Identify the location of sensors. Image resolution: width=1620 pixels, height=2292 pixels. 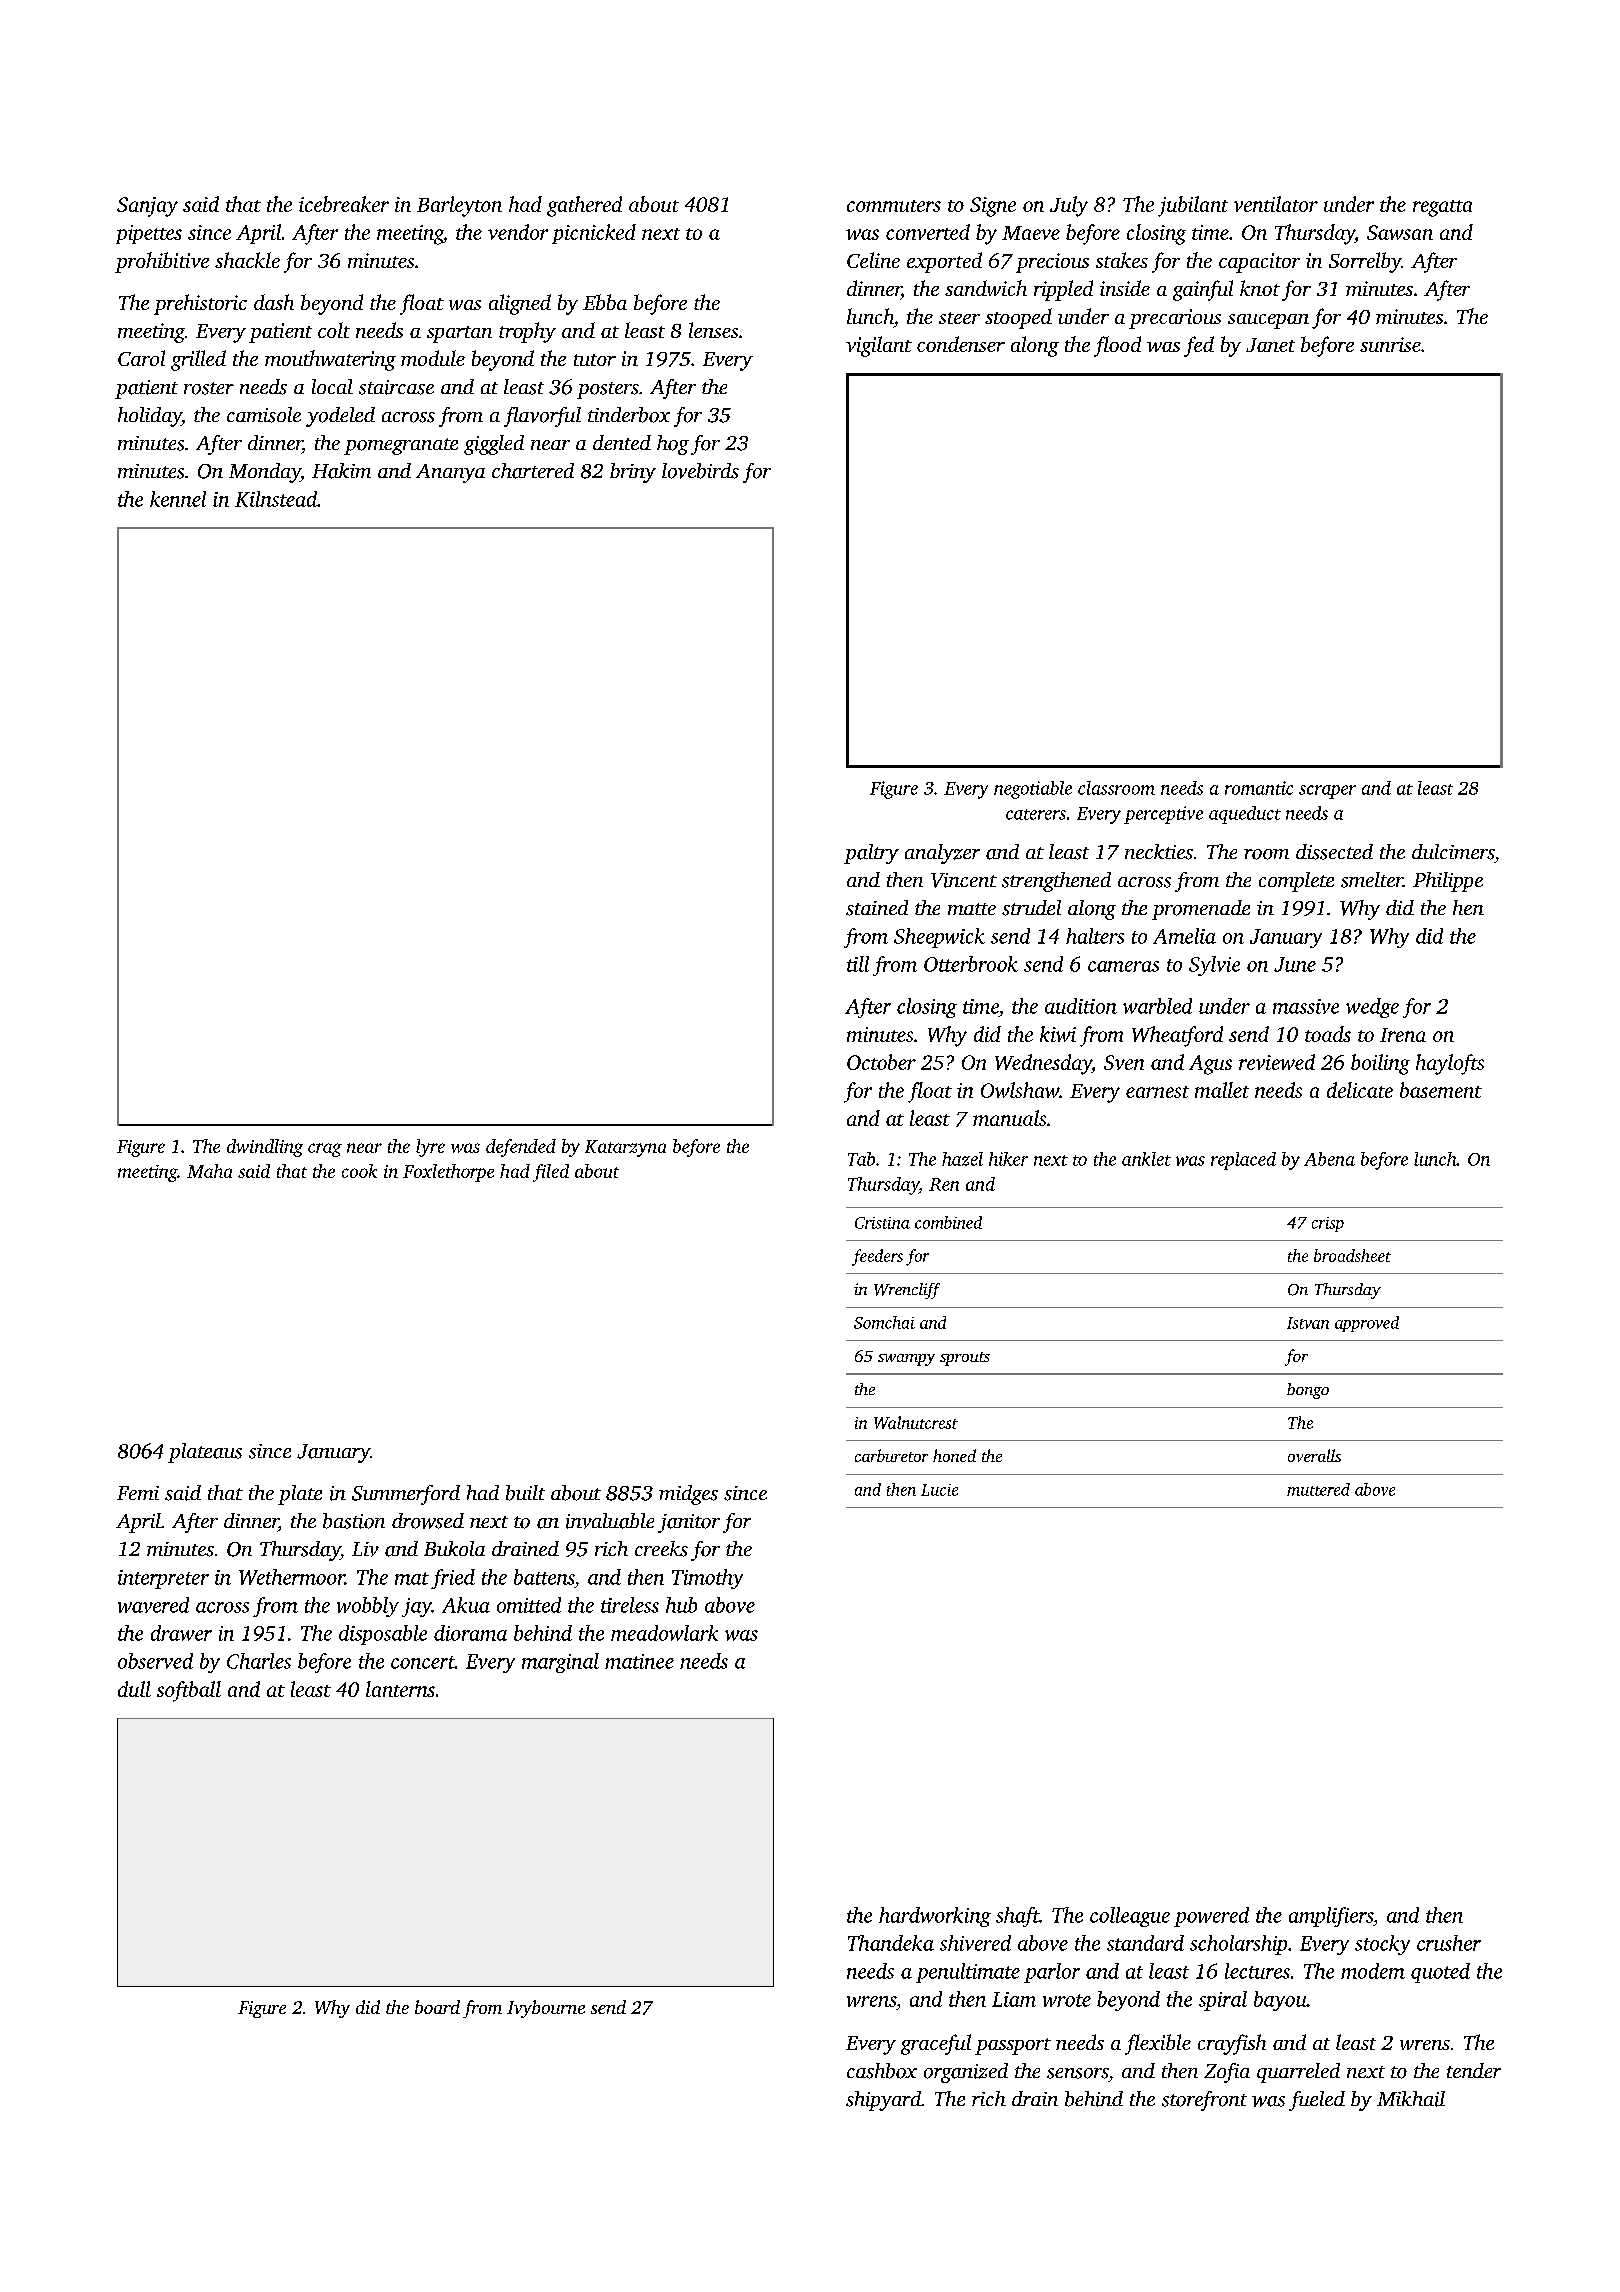
(1077, 2073).
